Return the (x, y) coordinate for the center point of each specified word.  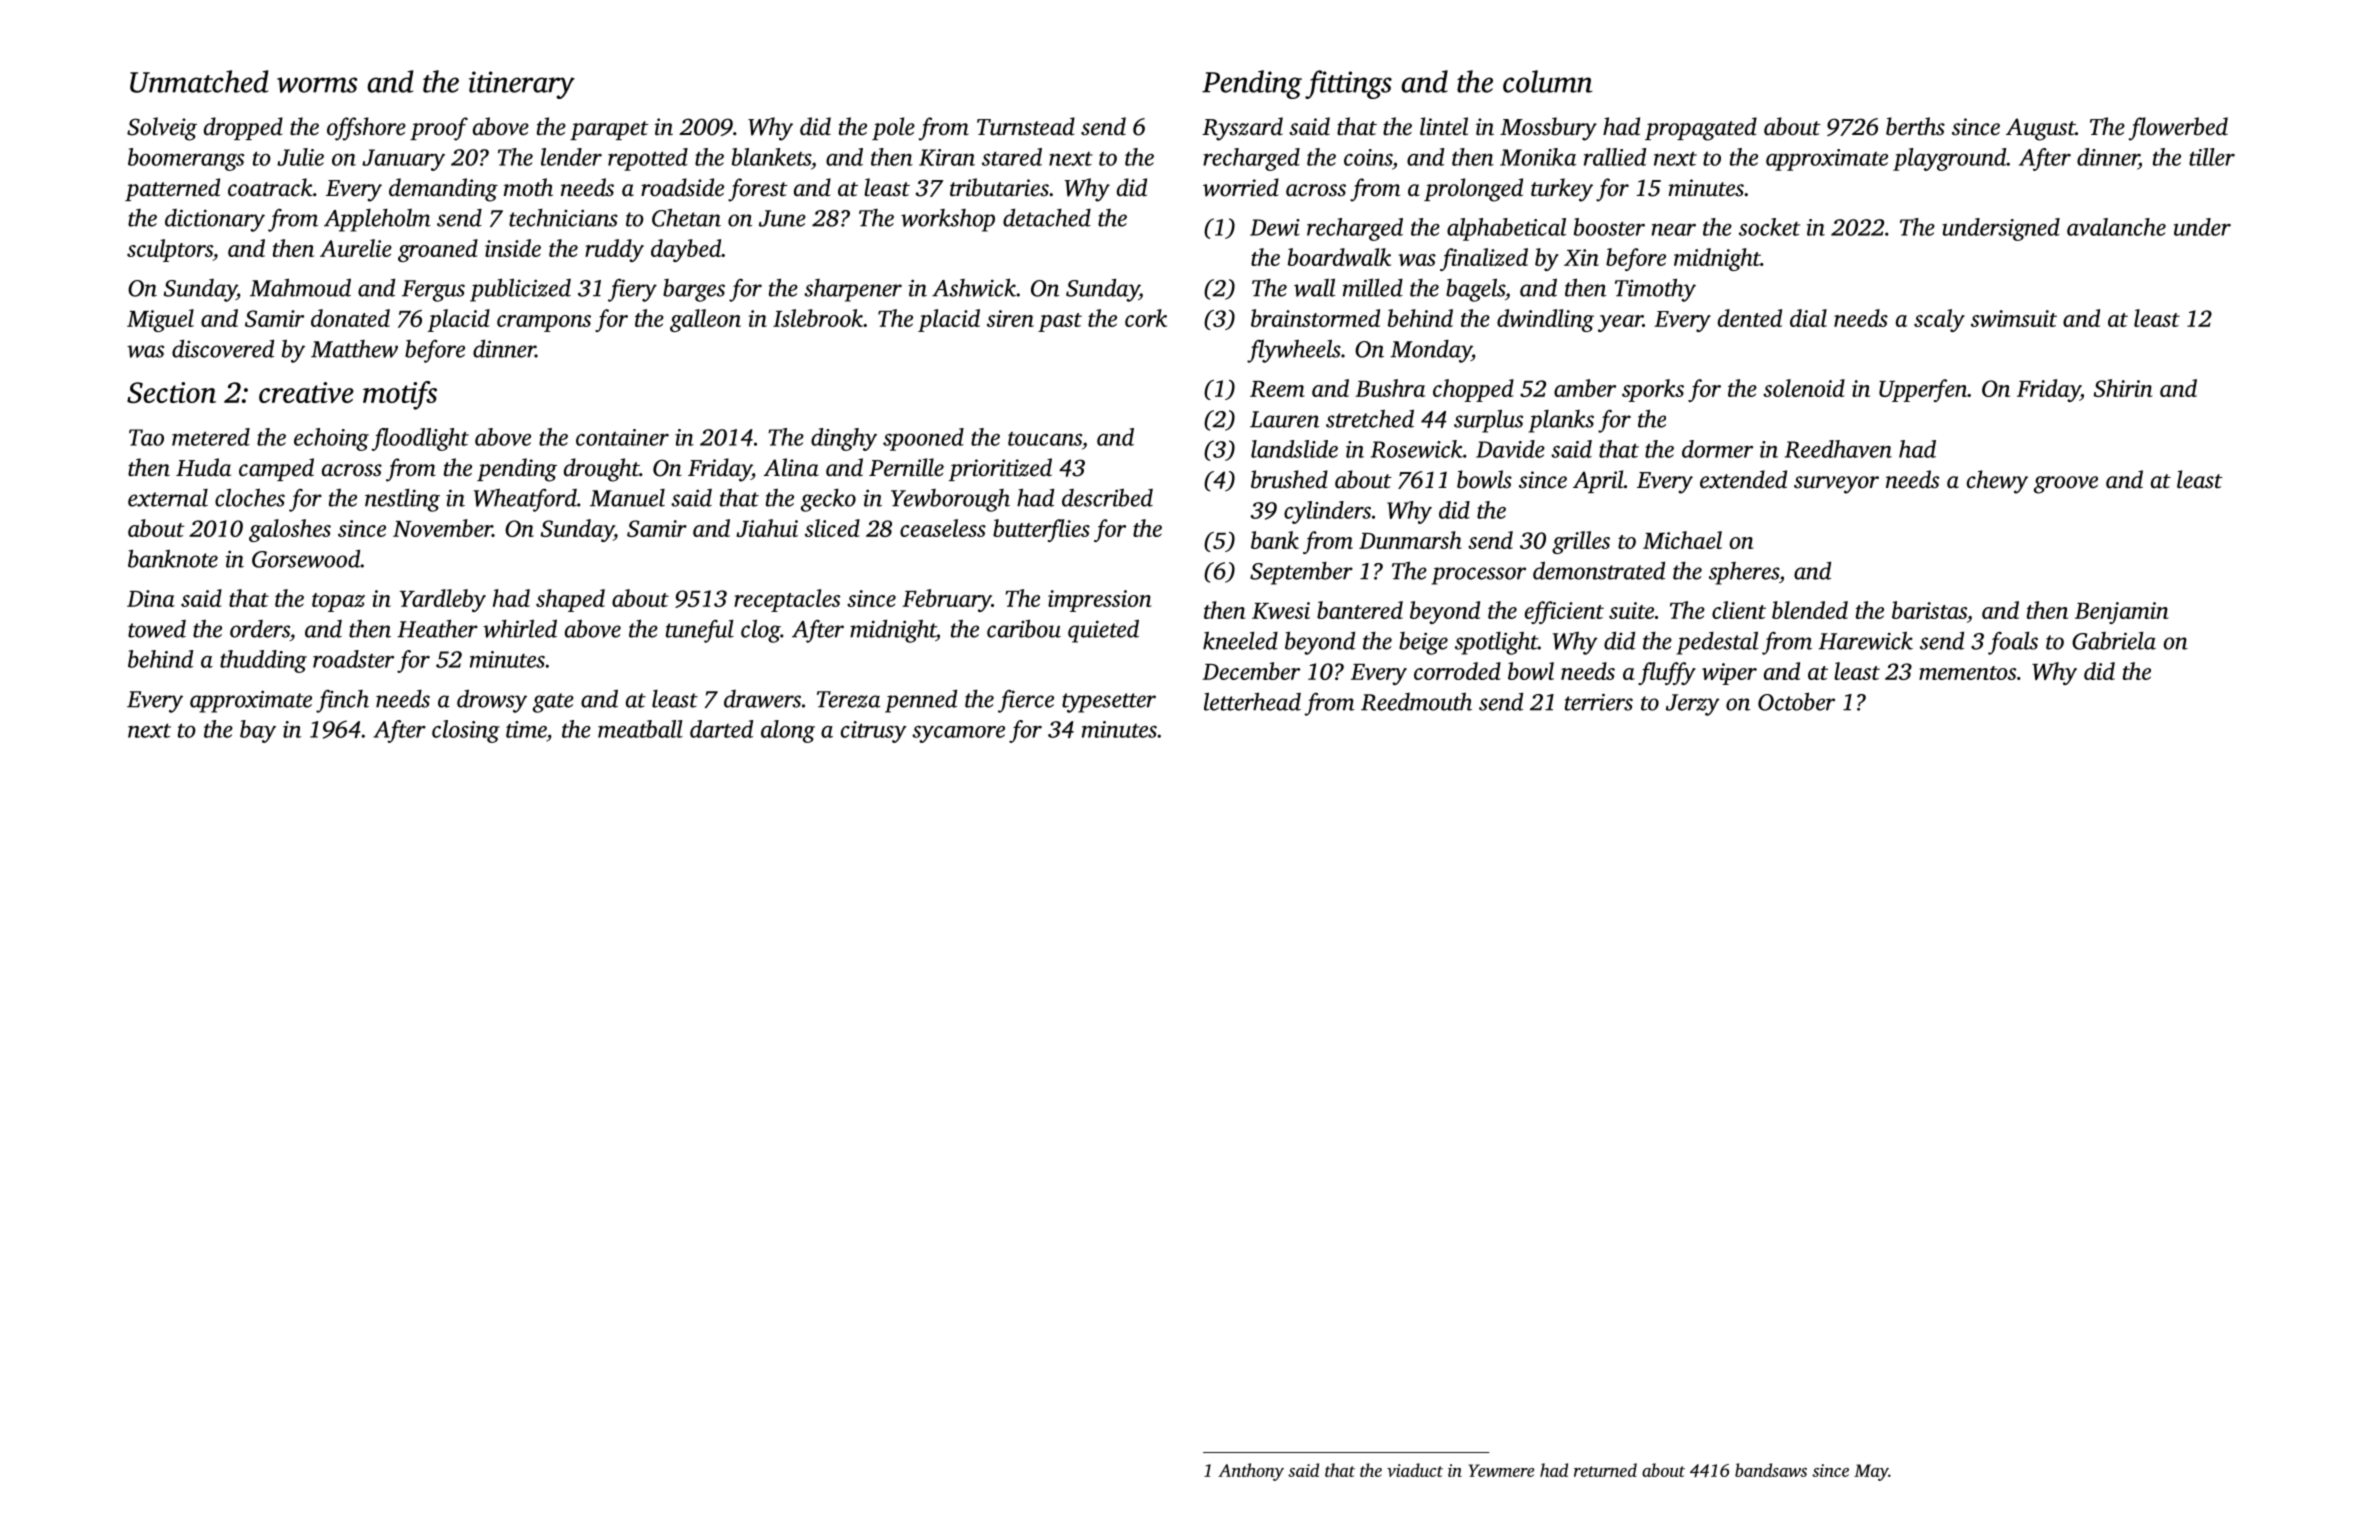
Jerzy (1693, 705)
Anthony (1251, 1472)
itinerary (522, 85)
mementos (1967, 673)
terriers (1599, 702)
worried (1241, 187)
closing (466, 731)
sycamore (958, 734)
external (168, 498)
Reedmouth (1416, 701)
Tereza (848, 699)
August (2040, 129)
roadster (353, 659)
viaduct (1415, 1470)
